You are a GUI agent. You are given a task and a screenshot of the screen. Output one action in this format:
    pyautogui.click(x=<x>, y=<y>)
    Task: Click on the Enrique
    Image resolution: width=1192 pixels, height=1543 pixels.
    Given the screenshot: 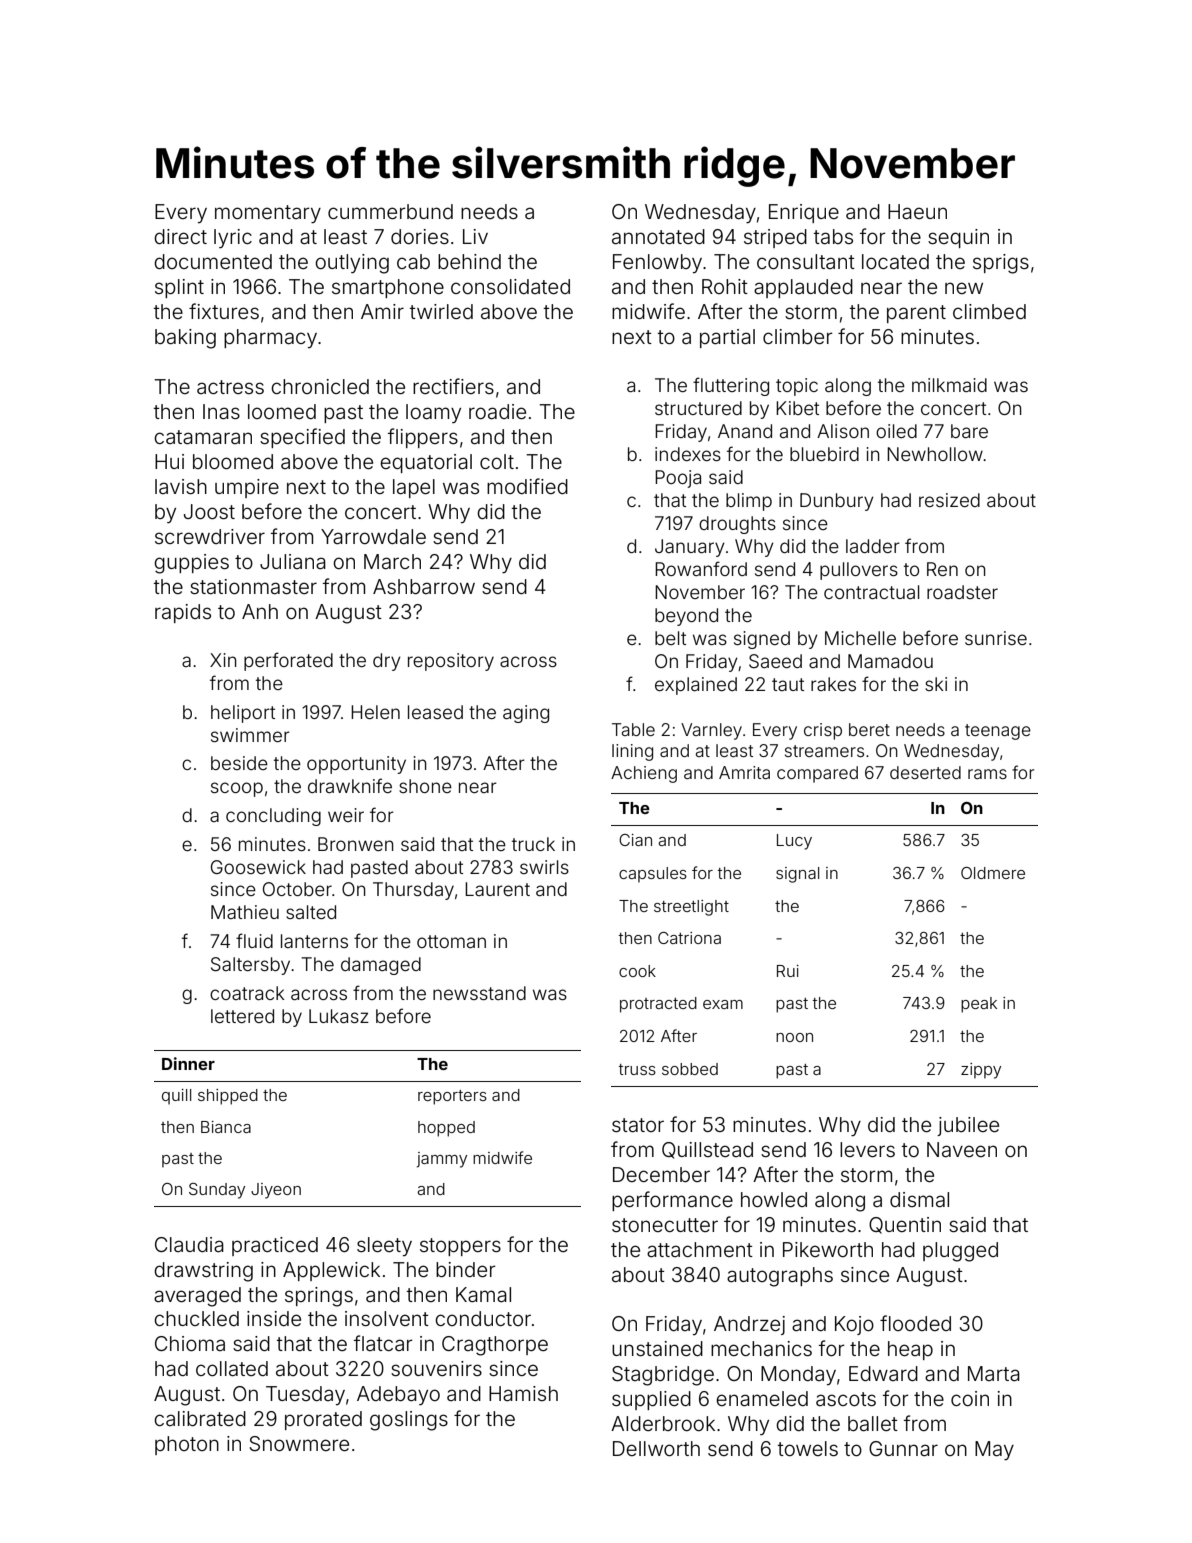 What is the action you would take?
    pyautogui.click(x=804, y=213)
